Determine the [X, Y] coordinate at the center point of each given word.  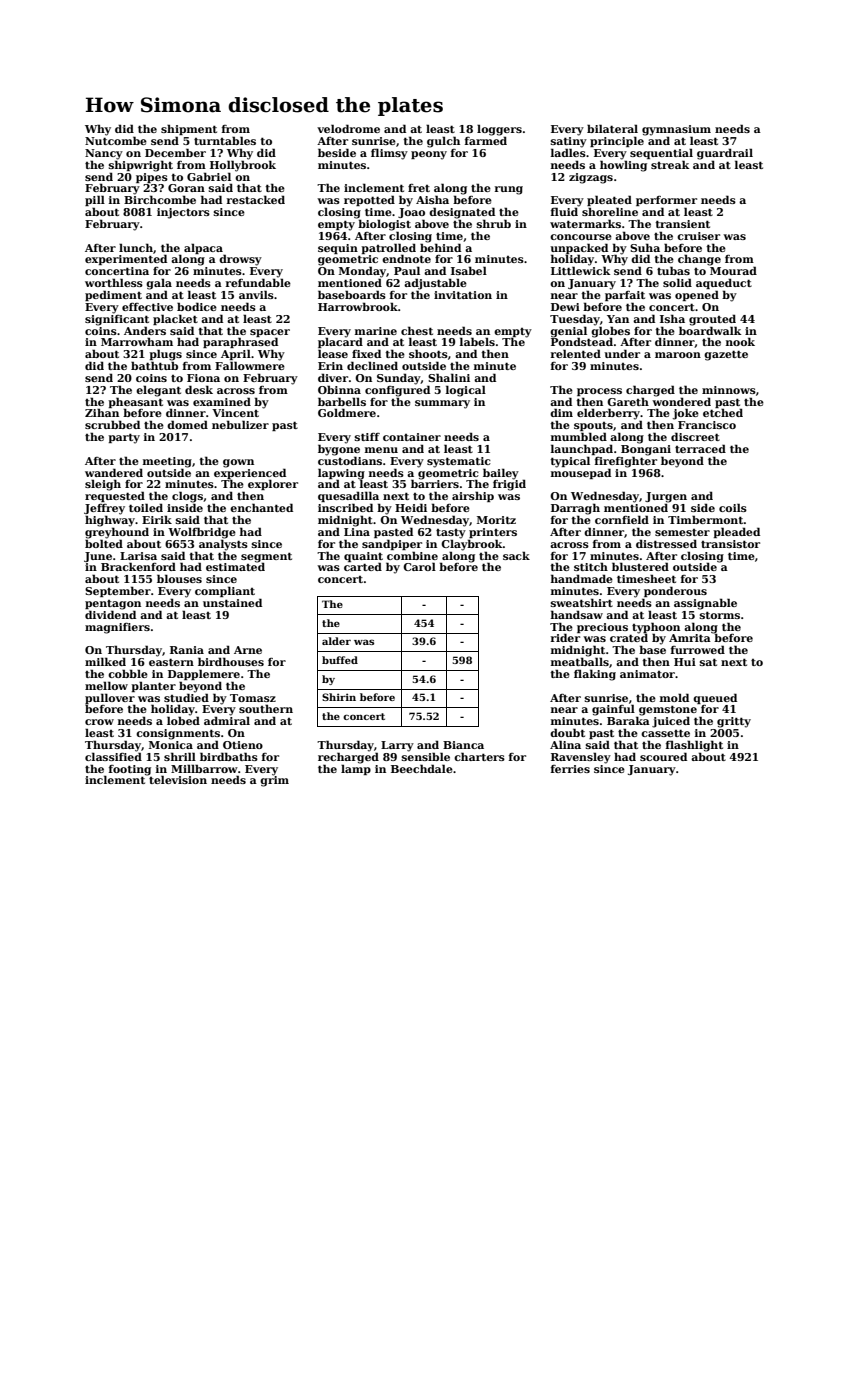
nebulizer [240, 424]
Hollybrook [243, 166]
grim [274, 781]
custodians [350, 460]
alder [336, 641]
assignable [705, 604]
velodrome [348, 128]
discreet [695, 436]
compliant [225, 591]
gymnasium [676, 130]
